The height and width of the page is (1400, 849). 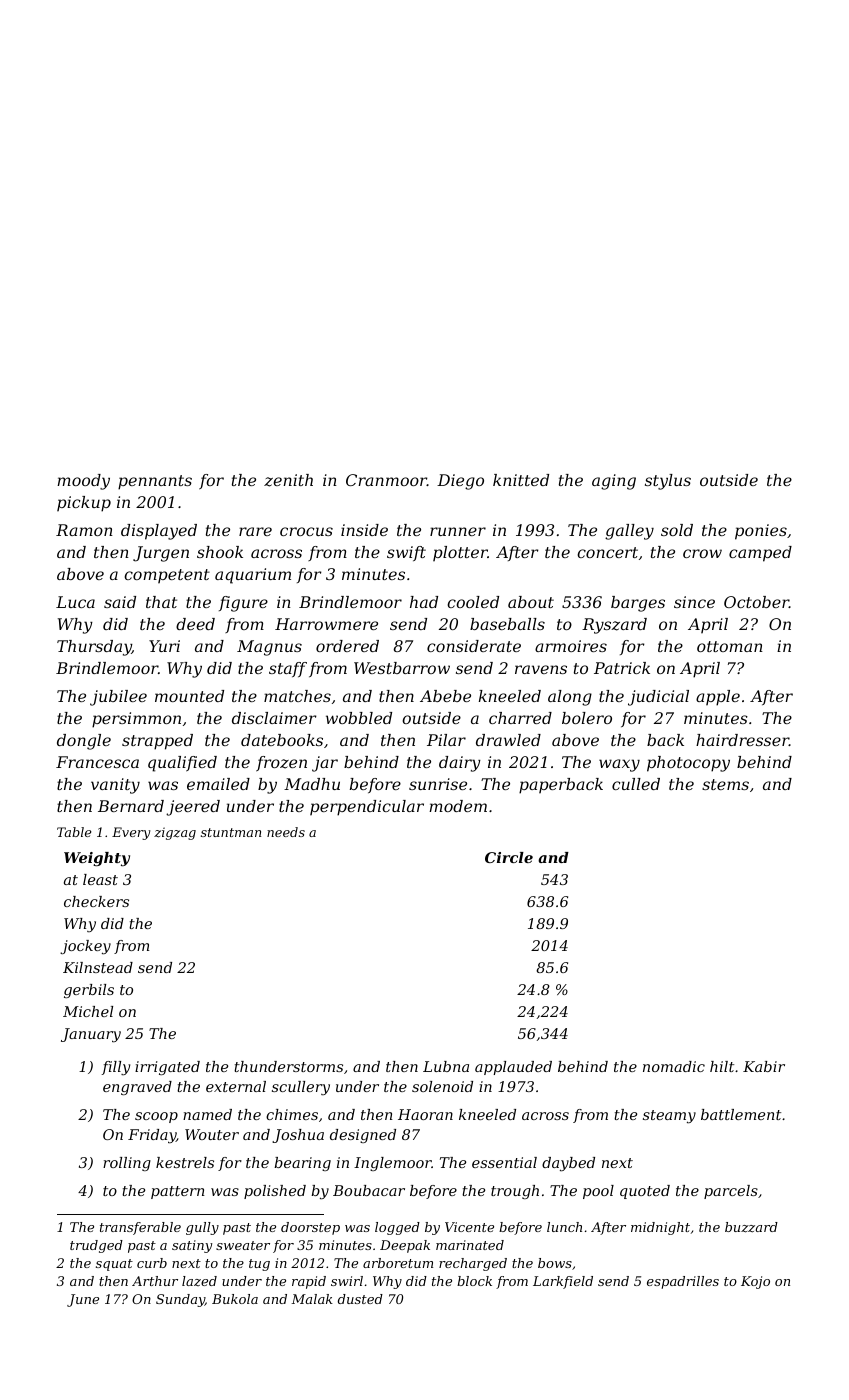 What do you see at coordinates (364, 530) in the page?
I see `inside` at bounding box center [364, 530].
